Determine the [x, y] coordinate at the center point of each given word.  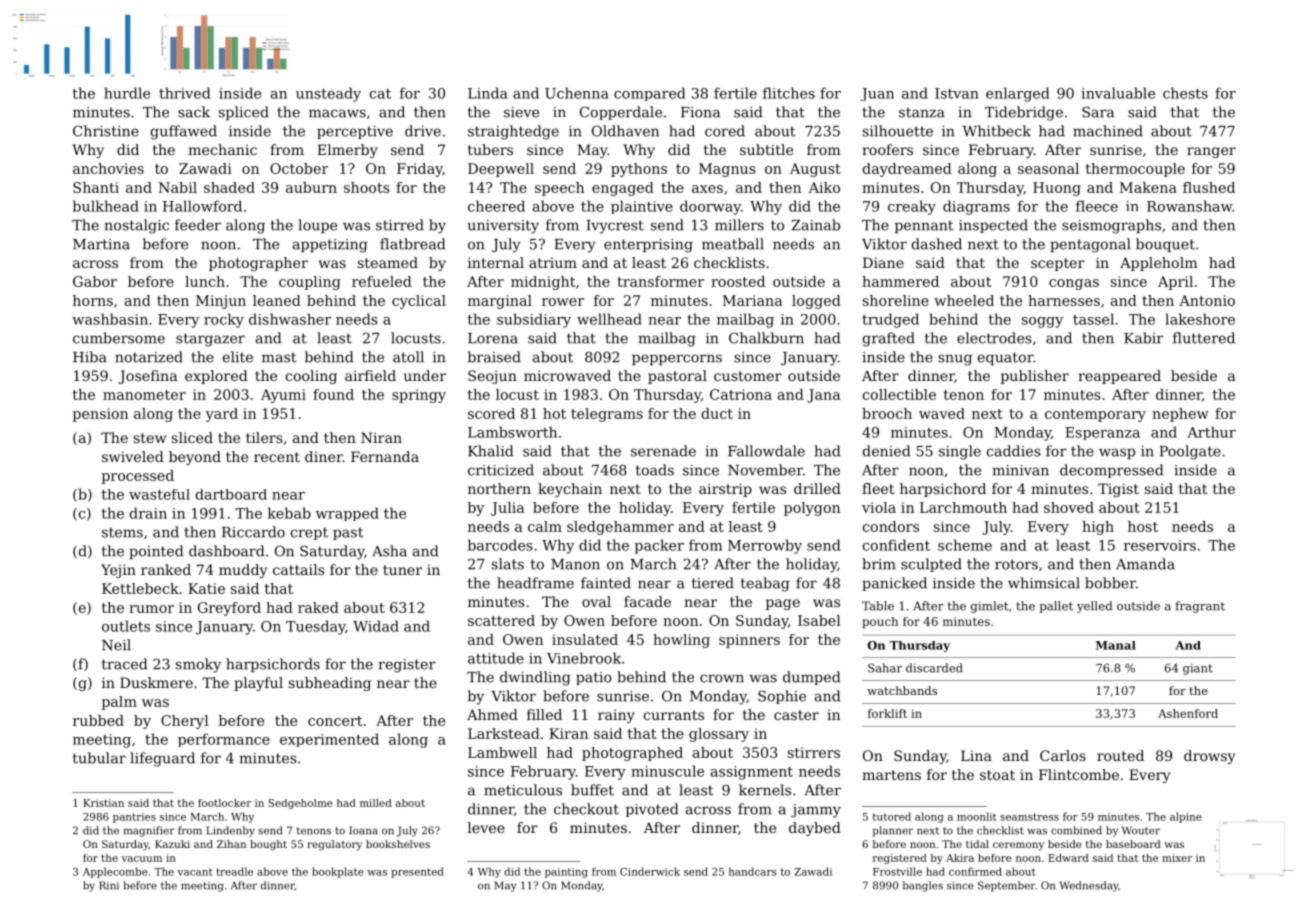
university [503, 227]
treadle [234, 871]
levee [486, 827]
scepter [1058, 264]
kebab [289, 513]
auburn [311, 187]
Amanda [1145, 564]
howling [681, 641]
